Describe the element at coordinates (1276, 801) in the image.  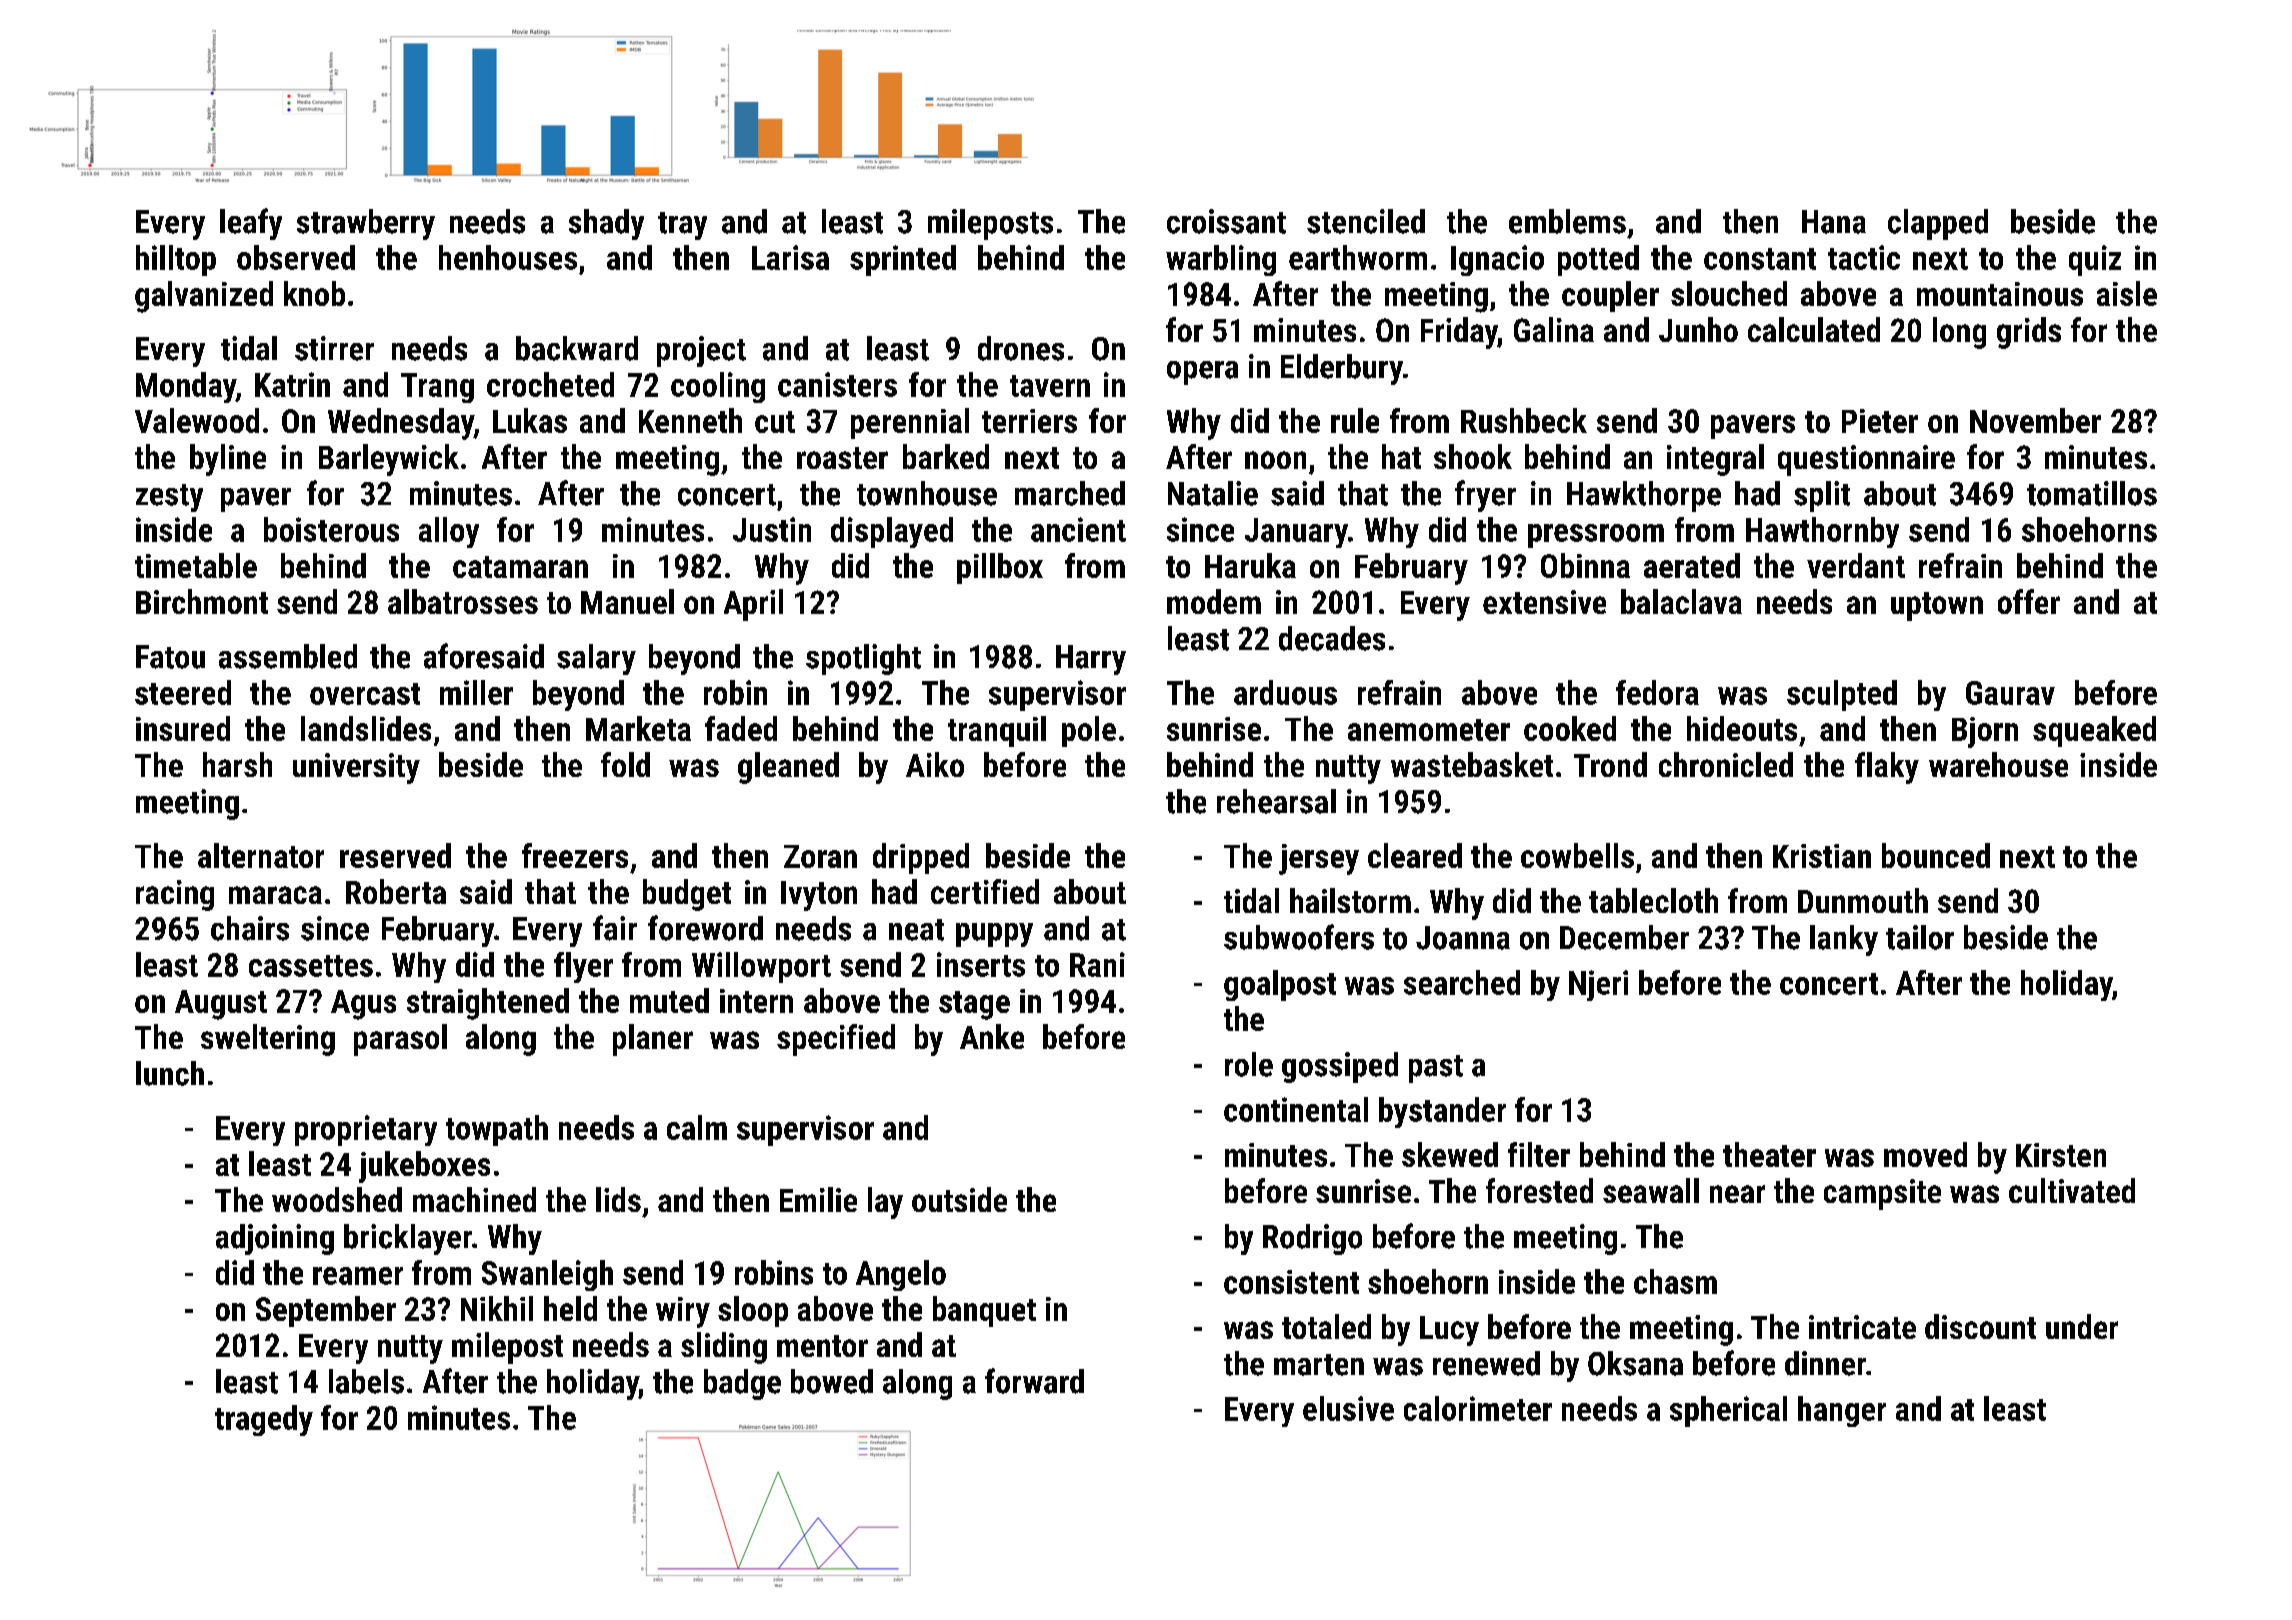
I see `rehearsal` at that location.
